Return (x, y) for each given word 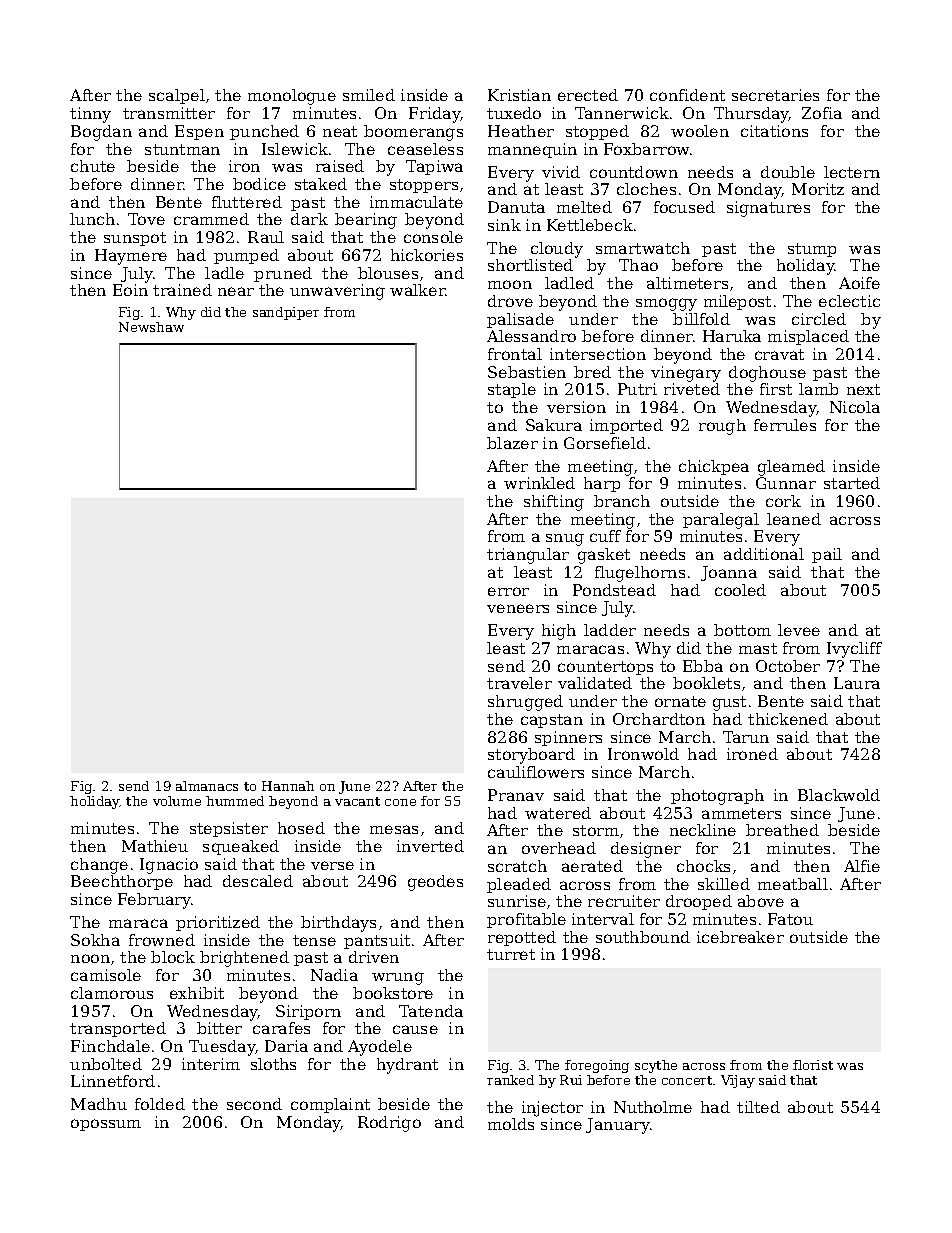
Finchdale (110, 1046)
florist (813, 1065)
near (236, 291)
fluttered (247, 202)
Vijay (738, 1081)
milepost (737, 302)
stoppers (424, 186)
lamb (818, 389)
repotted (522, 938)
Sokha (95, 940)
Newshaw (151, 327)
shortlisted (530, 265)
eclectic (849, 301)
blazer (512, 443)
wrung (398, 978)
